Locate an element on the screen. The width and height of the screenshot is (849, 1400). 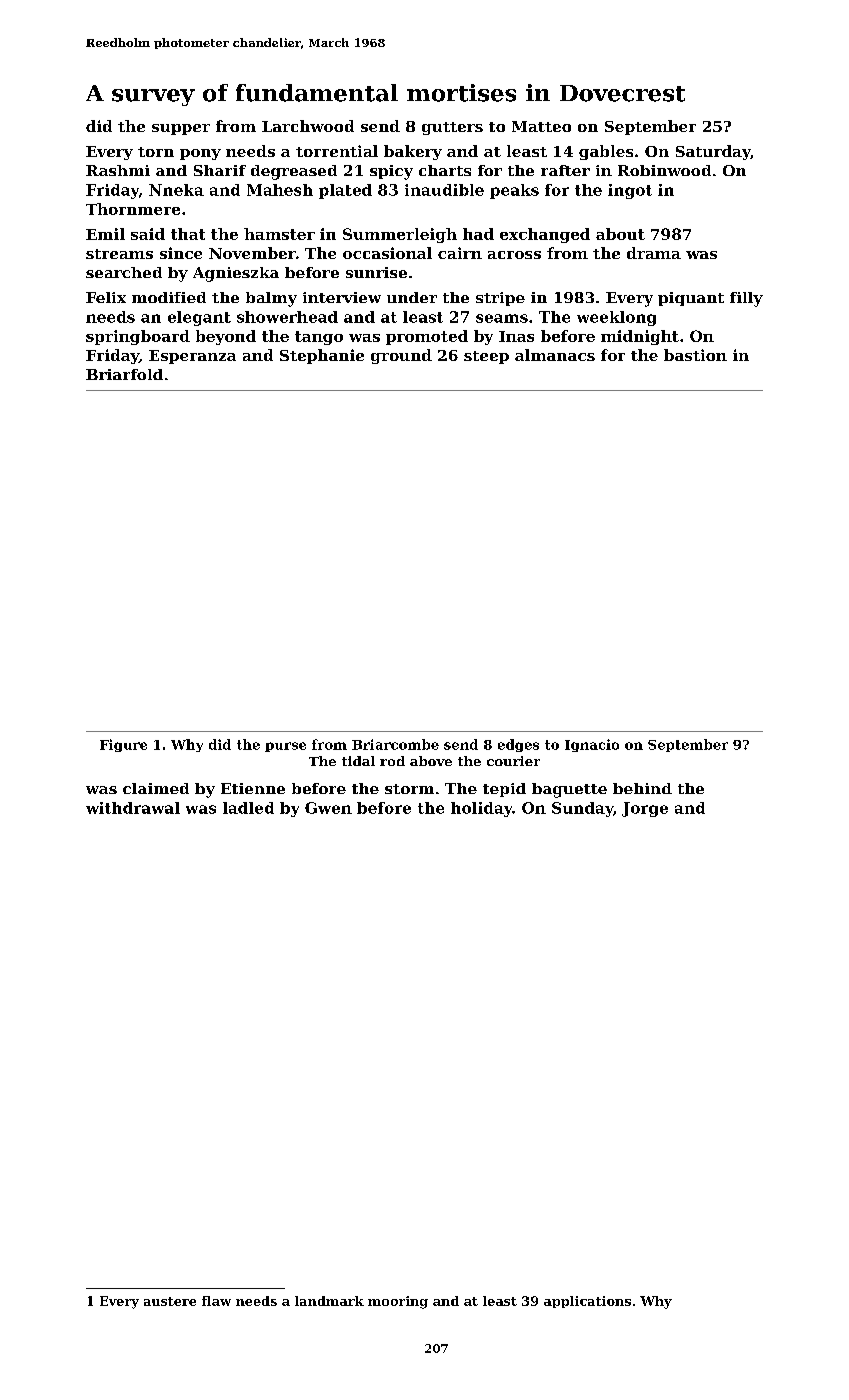
Figure is located at coordinates (123, 745).
